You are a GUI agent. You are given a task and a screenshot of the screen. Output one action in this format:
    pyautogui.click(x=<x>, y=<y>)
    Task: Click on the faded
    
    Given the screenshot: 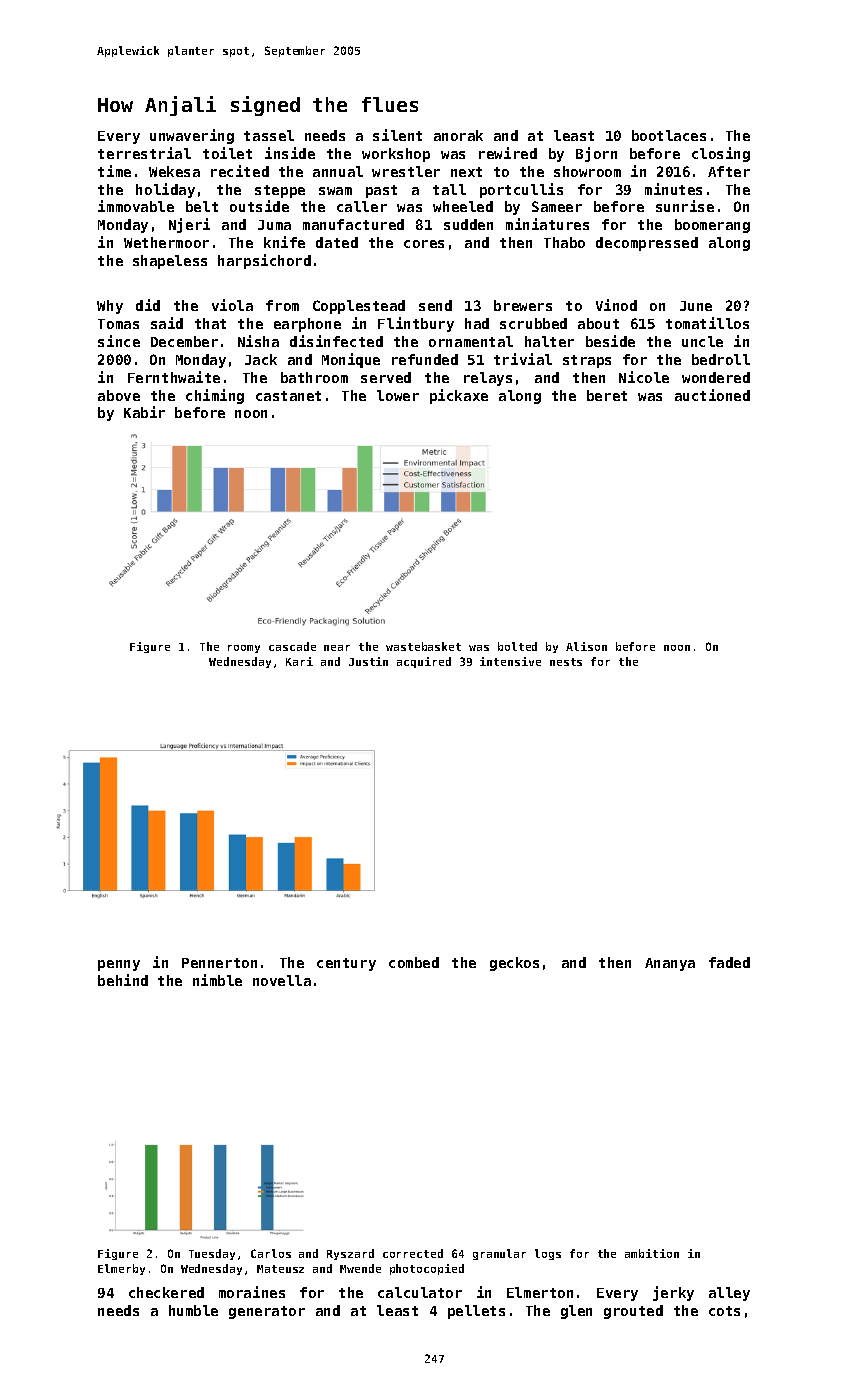 What is the action you would take?
    pyautogui.click(x=729, y=962)
